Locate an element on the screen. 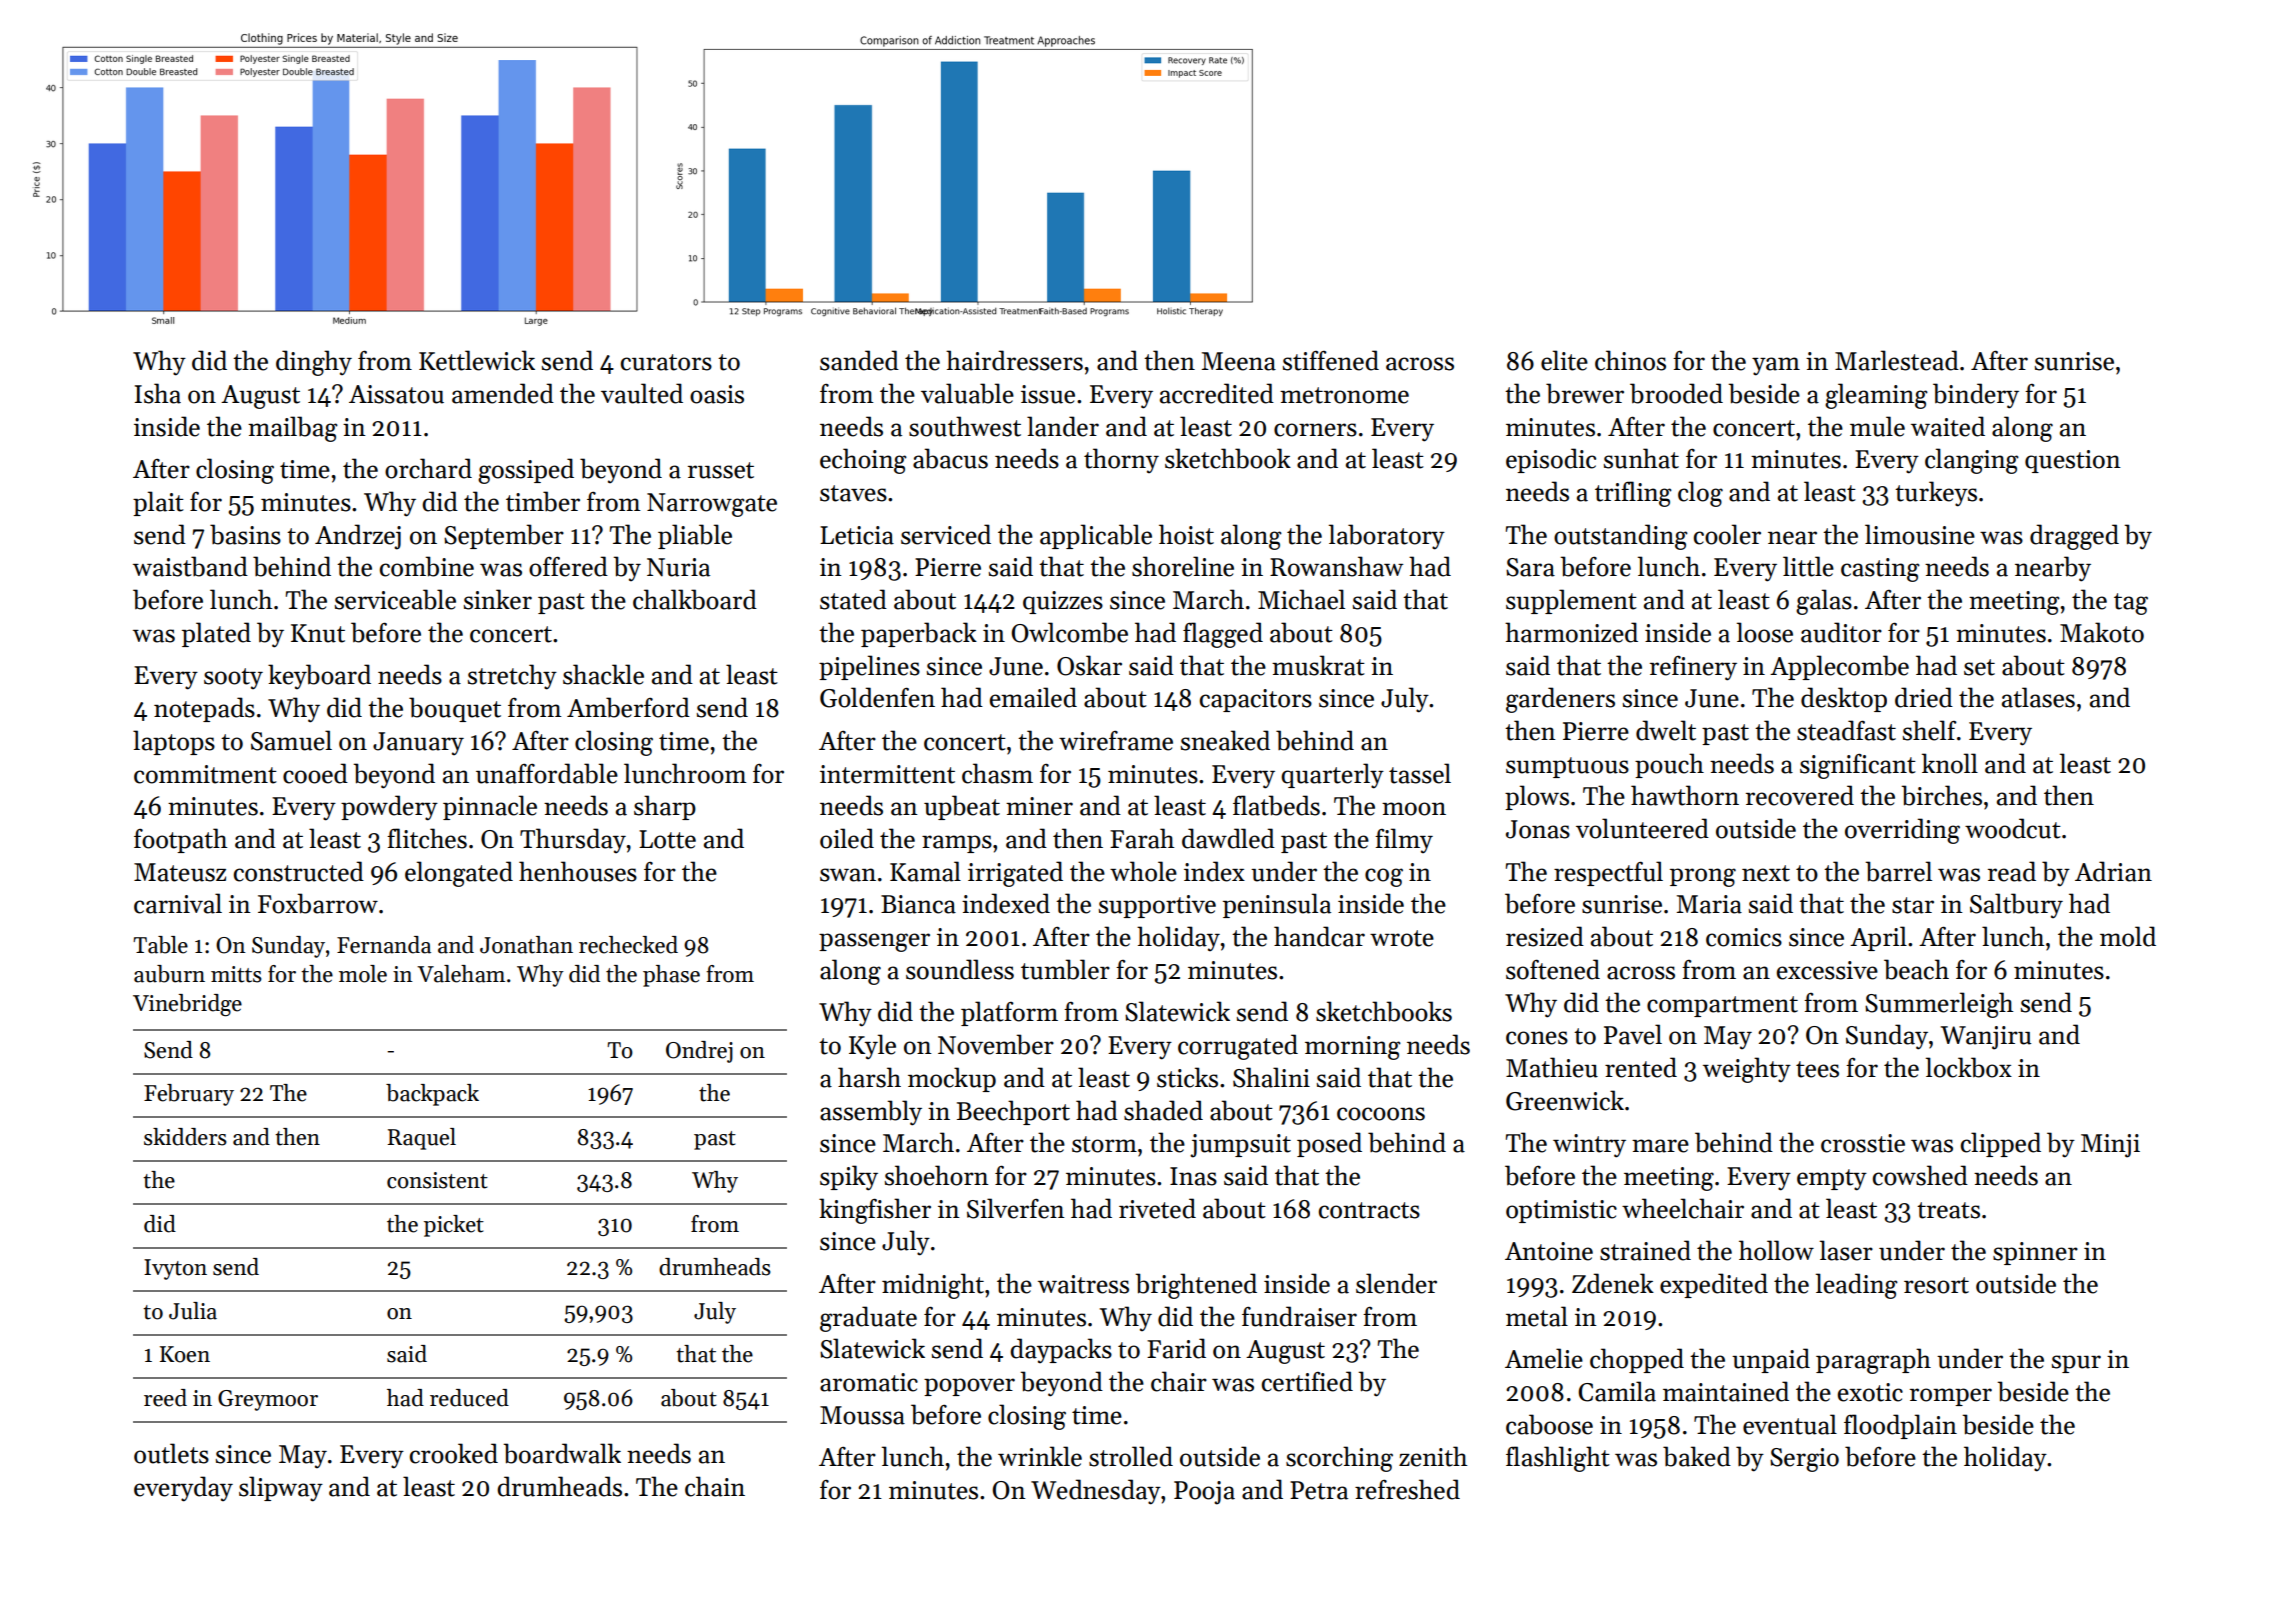  passenger is located at coordinates (874, 942).
